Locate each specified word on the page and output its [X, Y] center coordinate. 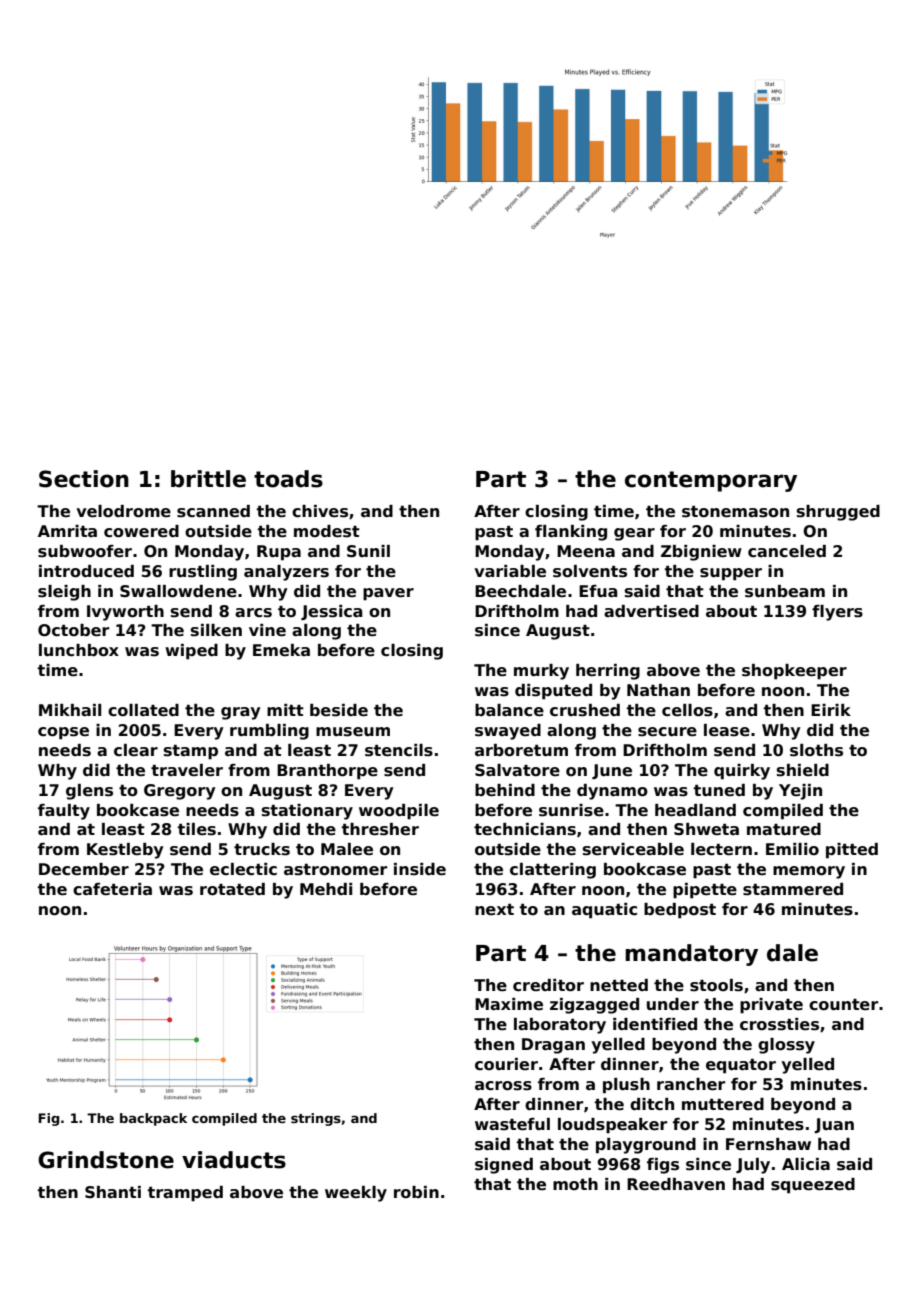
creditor [548, 985]
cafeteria [112, 889]
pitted [852, 851]
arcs [253, 613]
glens [89, 792]
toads [288, 479]
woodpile [399, 812]
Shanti [113, 1192]
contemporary [711, 481]
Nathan [658, 690]
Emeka [281, 650]
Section [84, 479]
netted [619, 985]
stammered [793, 889]
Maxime [509, 1004]
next [494, 909]
